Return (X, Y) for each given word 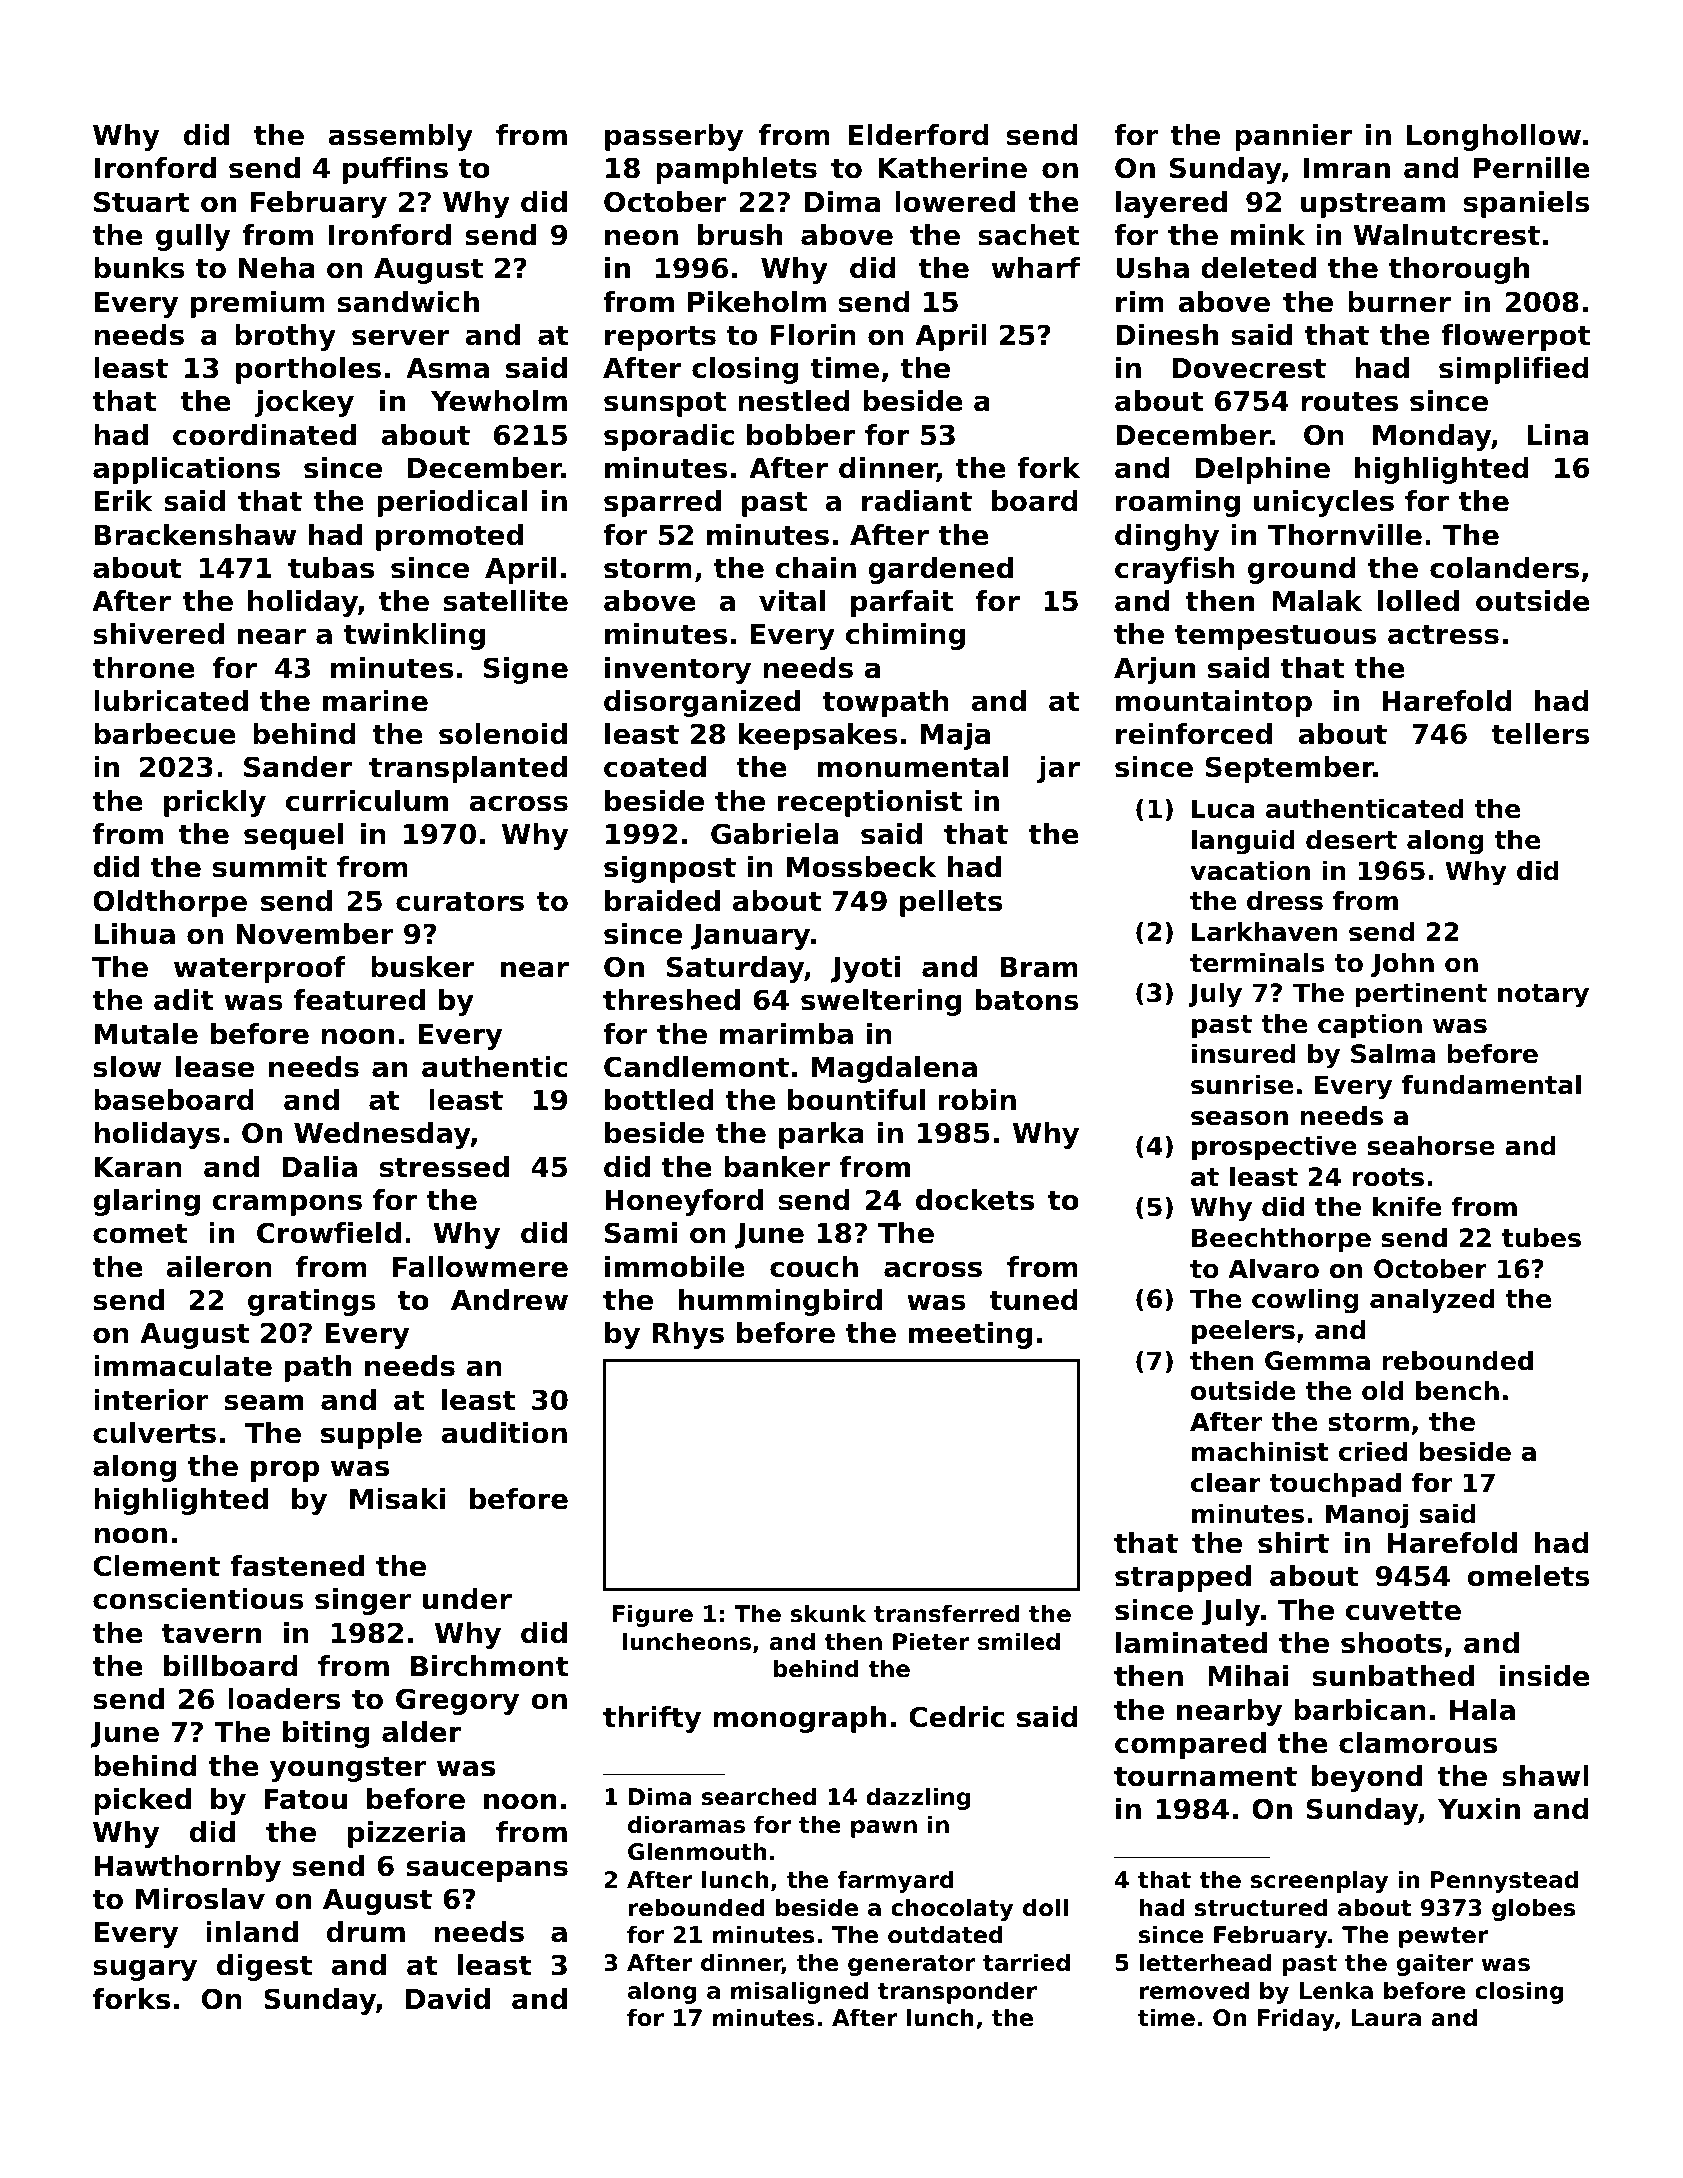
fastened (297, 1566)
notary (1543, 996)
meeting (970, 1335)
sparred (662, 503)
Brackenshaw (195, 535)
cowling (1305, 1301)
